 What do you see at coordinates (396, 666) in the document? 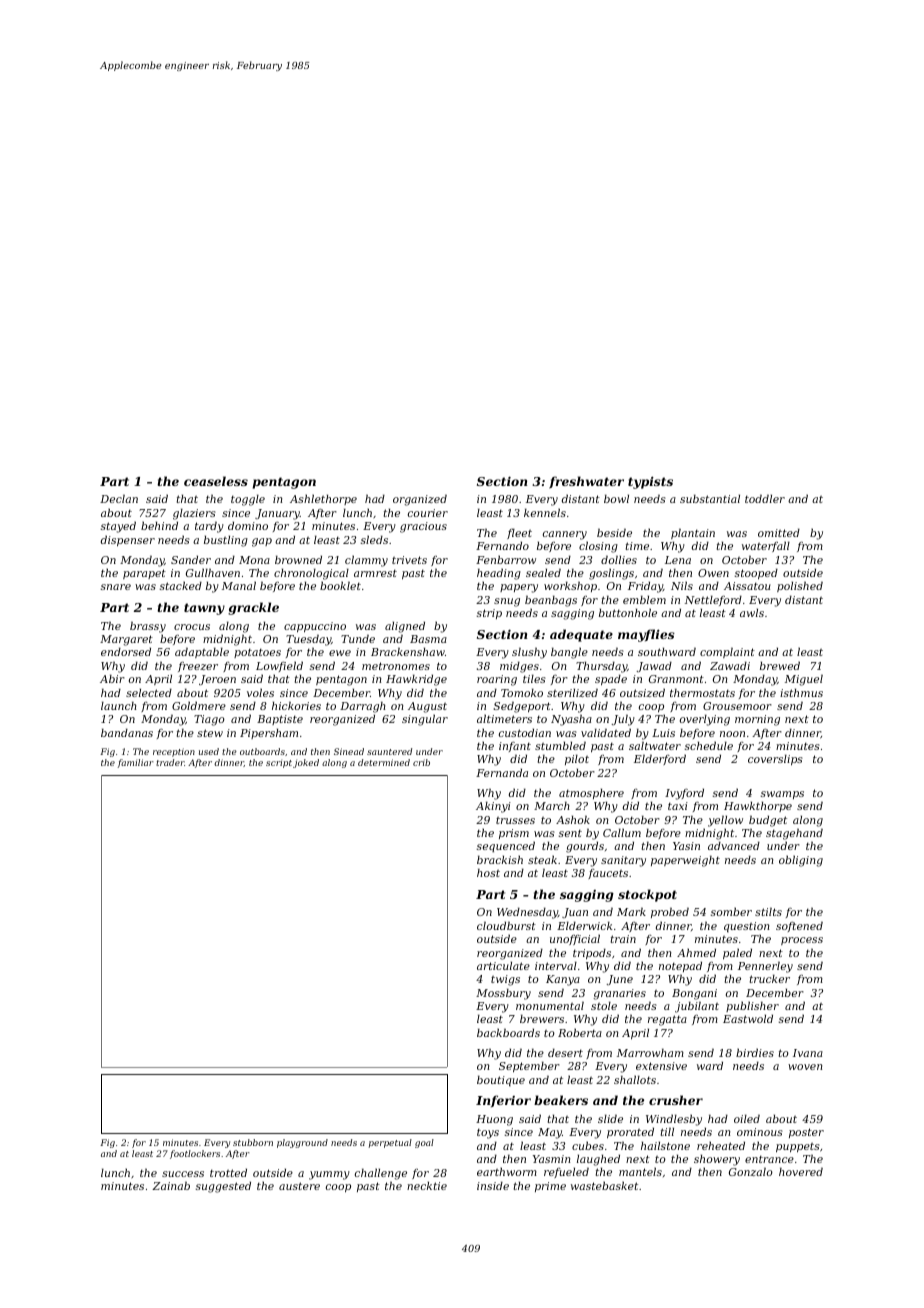
I see `metronomes` at bounding box center [396, 666].
